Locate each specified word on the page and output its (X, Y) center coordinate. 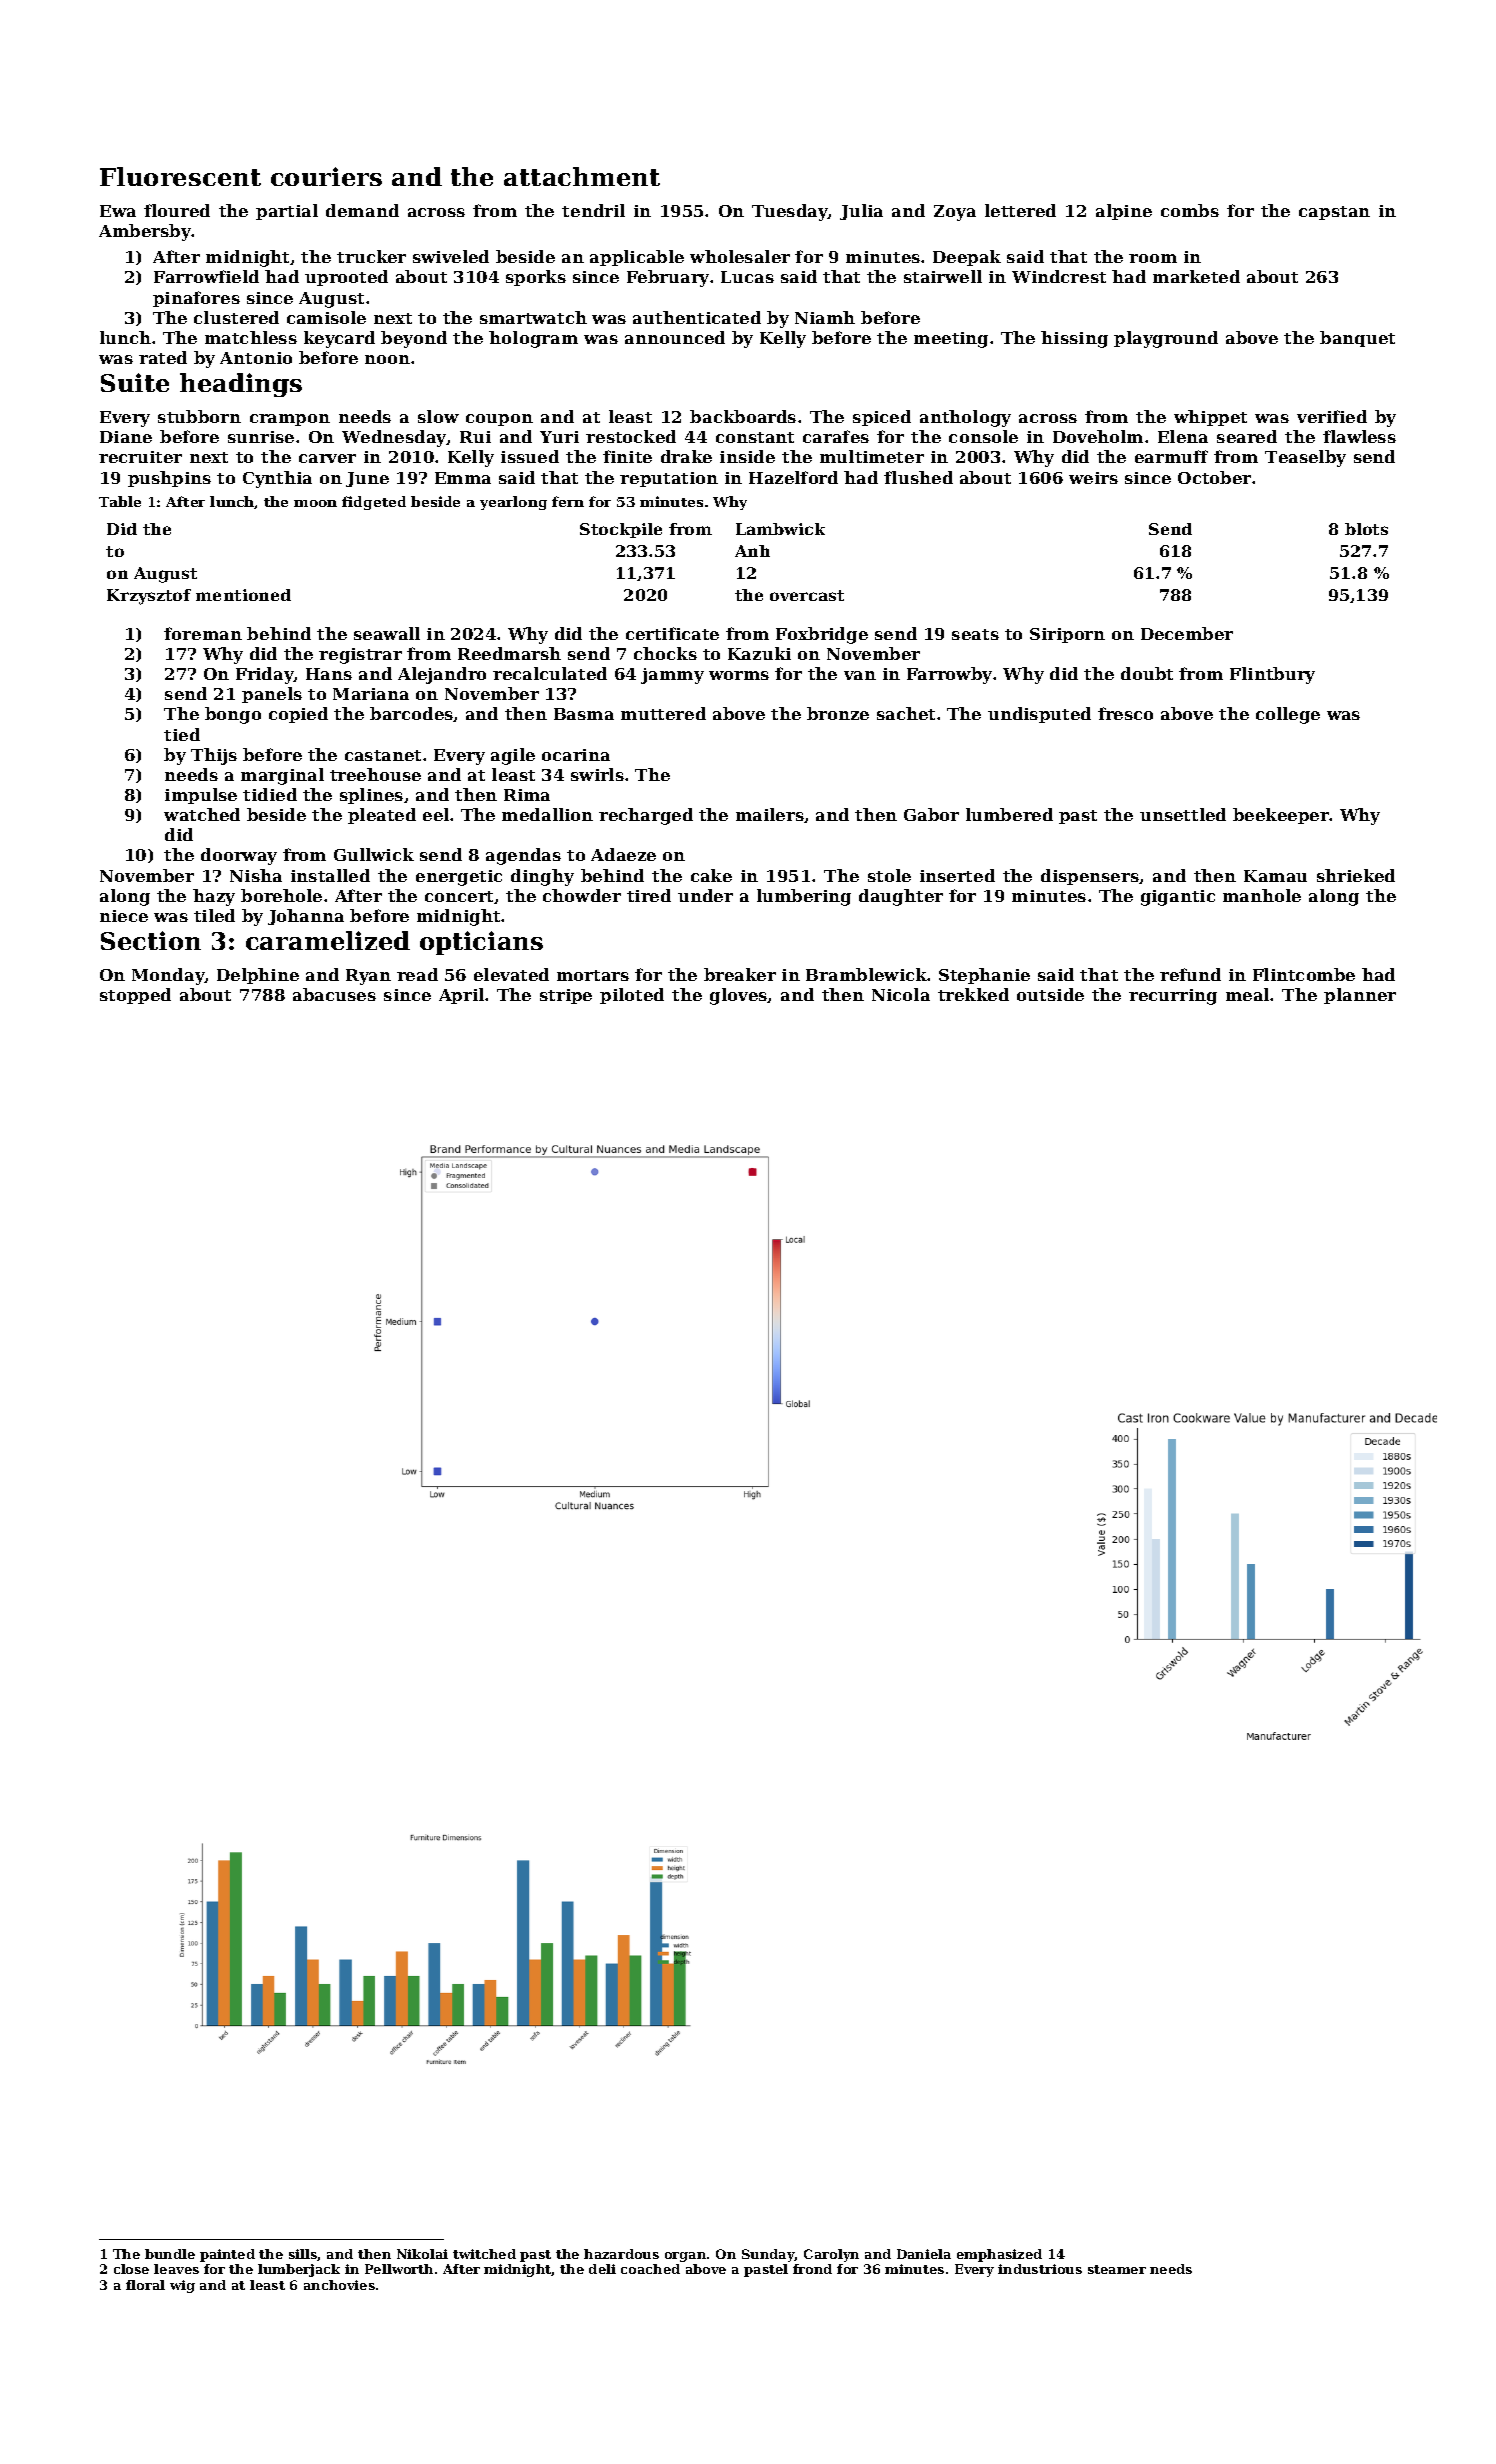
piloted (632, 996)
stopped (135, 996)
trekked (973, 994)
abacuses (334, 994)
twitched (484, 2254)
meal (1247, 994)
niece (124, 916)
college (1288, 715)
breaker (740, 974)
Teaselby (1305, 458)
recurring (1173, 997)
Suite (135, 382)
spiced (882, 418)
